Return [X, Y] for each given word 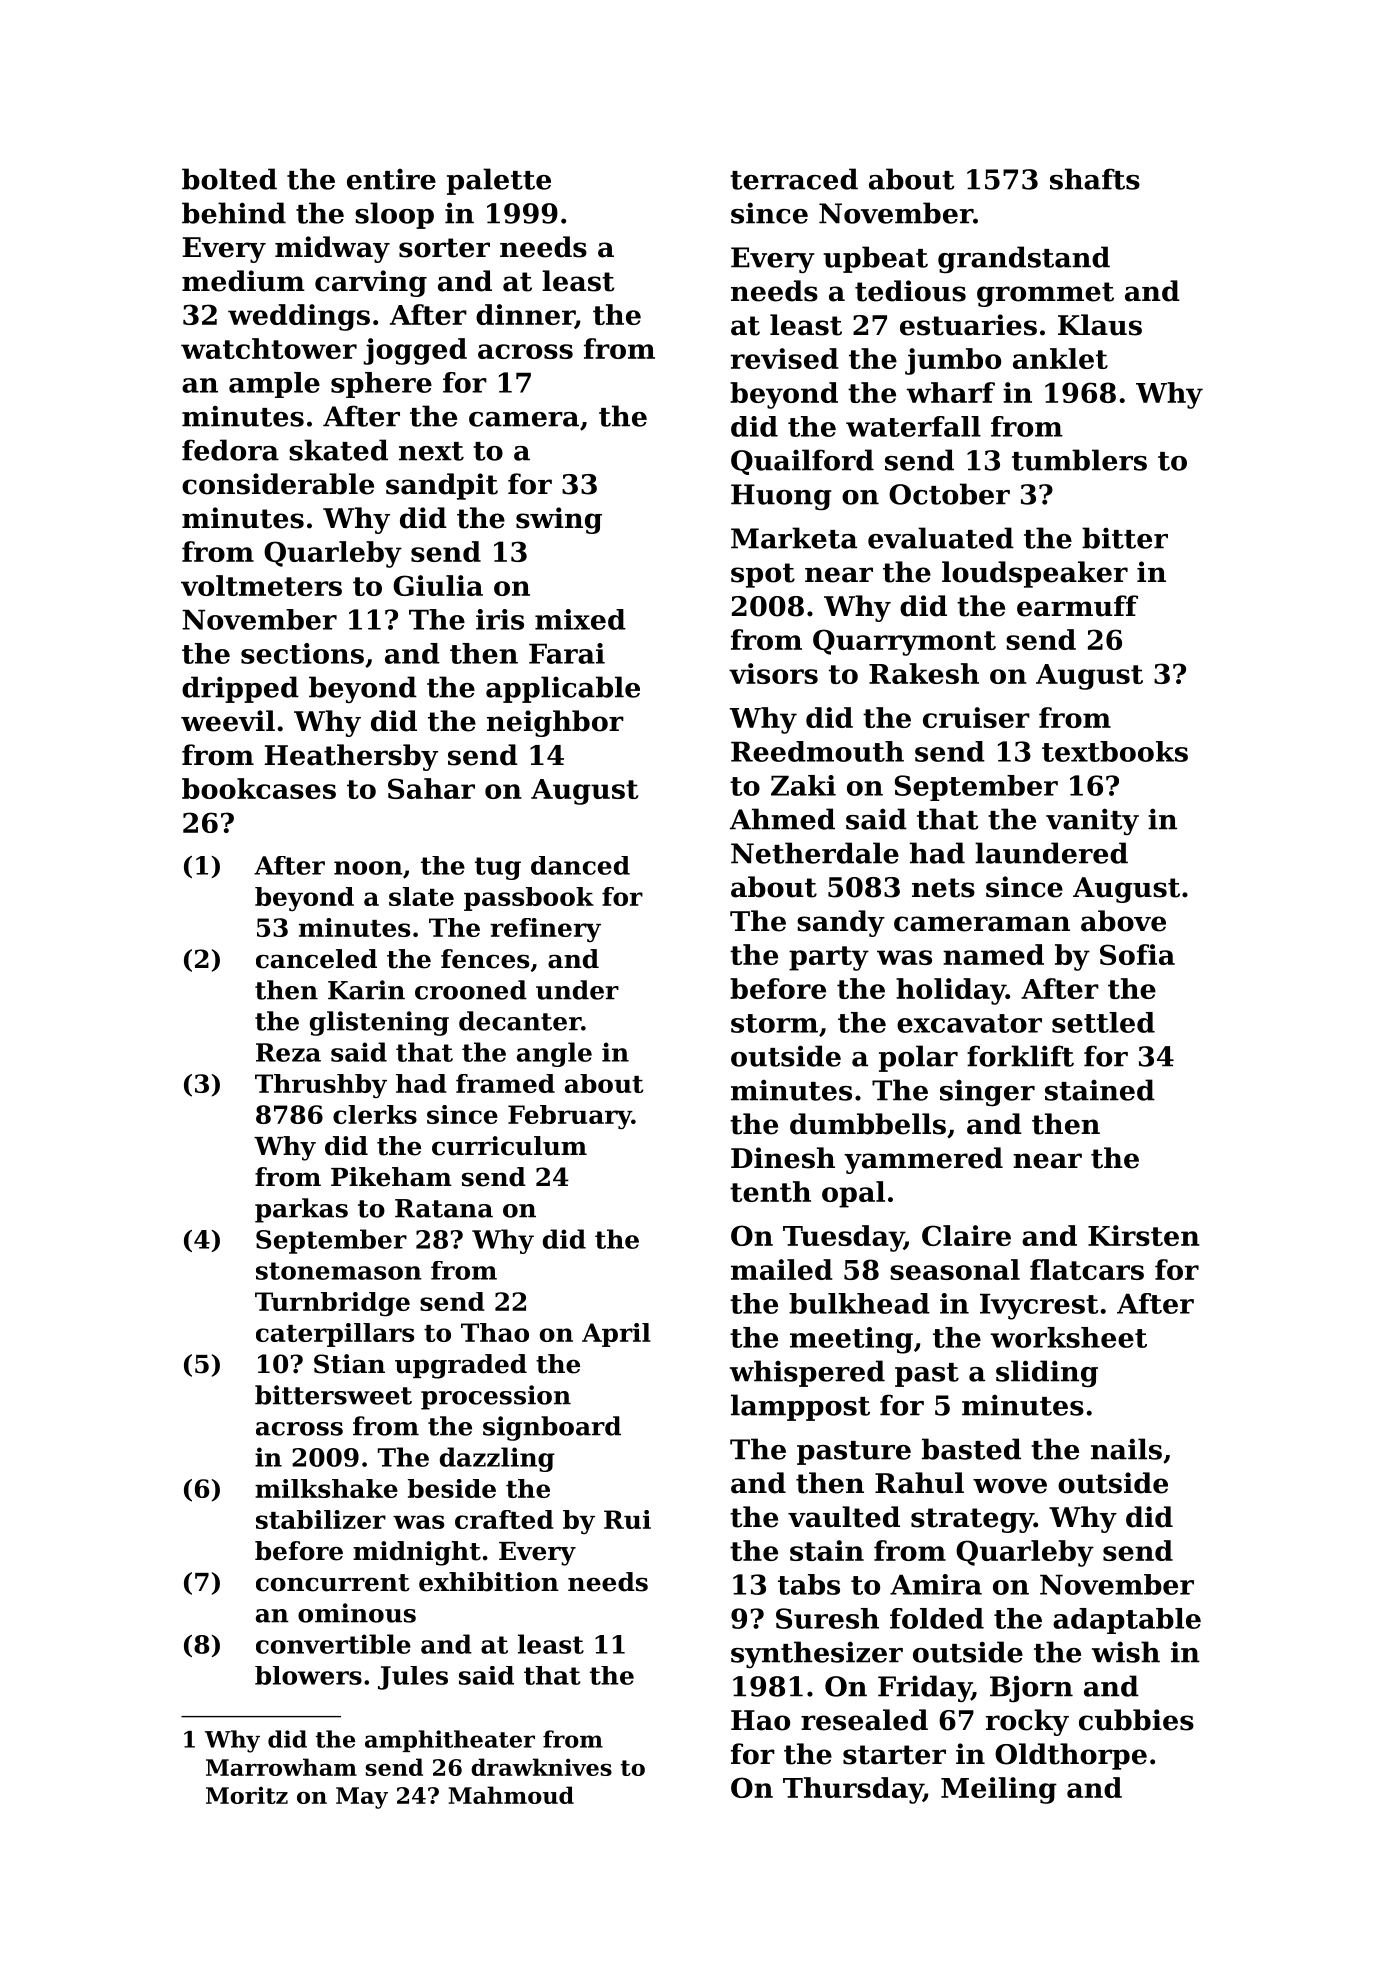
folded [937, 1618]
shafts [1095, 179]
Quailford [802, 462]
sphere [381, 385]
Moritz [247, 1795]
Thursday [853, 1790]
